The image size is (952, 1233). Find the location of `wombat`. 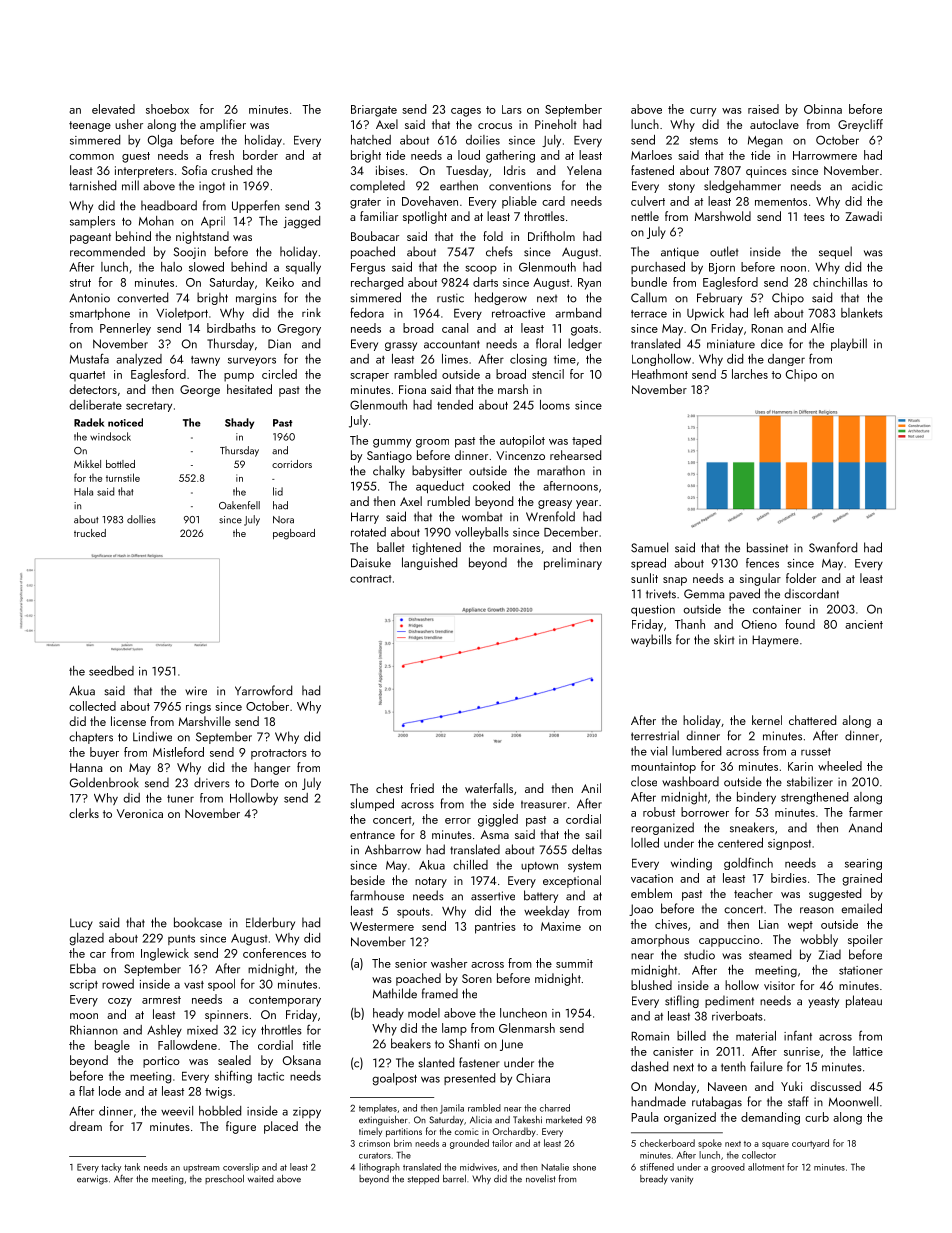

wombat is located at coordinates (482, 516).
